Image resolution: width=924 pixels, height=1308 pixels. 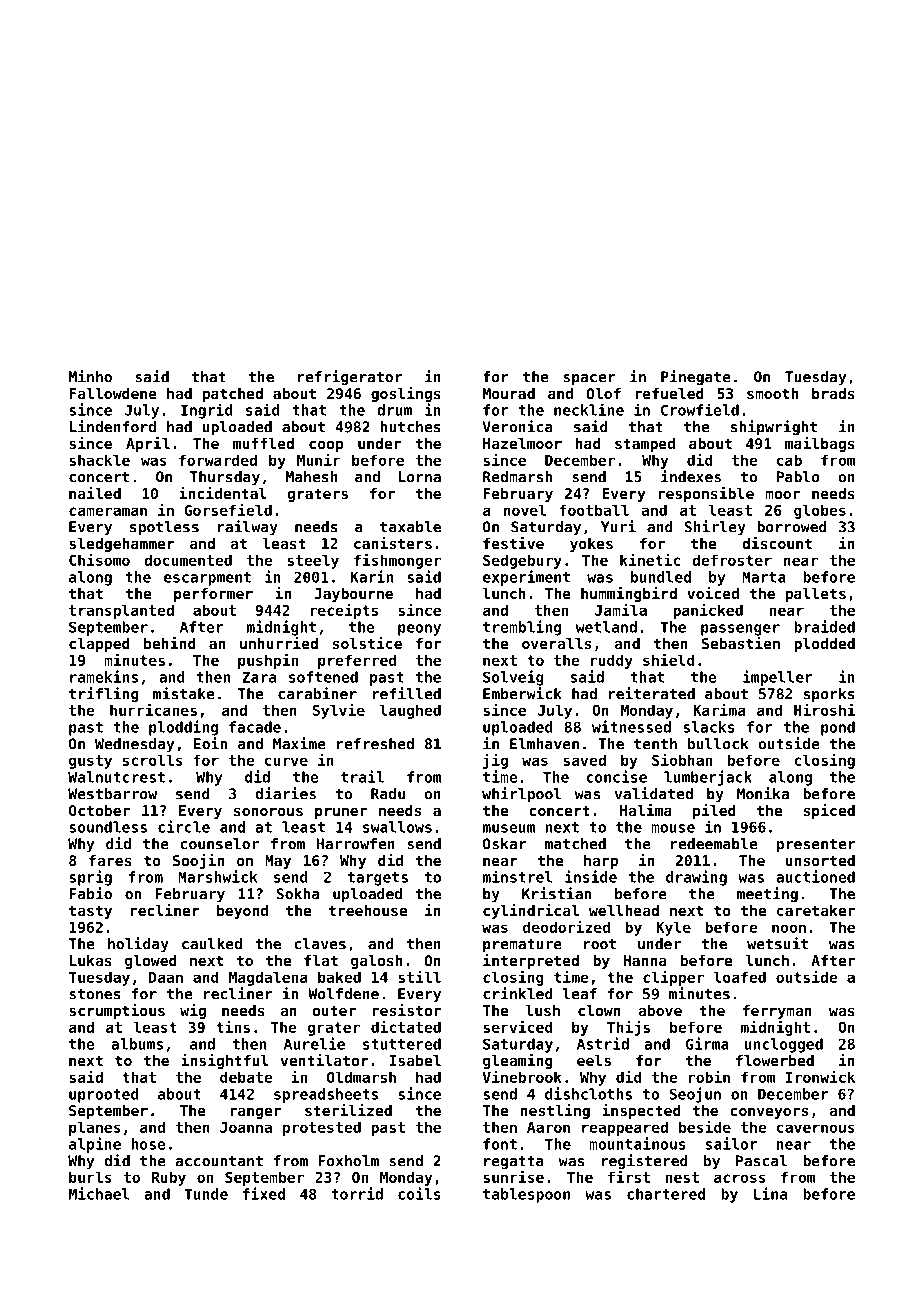 I want to click on Michael, so click(x=99, y=1193).
